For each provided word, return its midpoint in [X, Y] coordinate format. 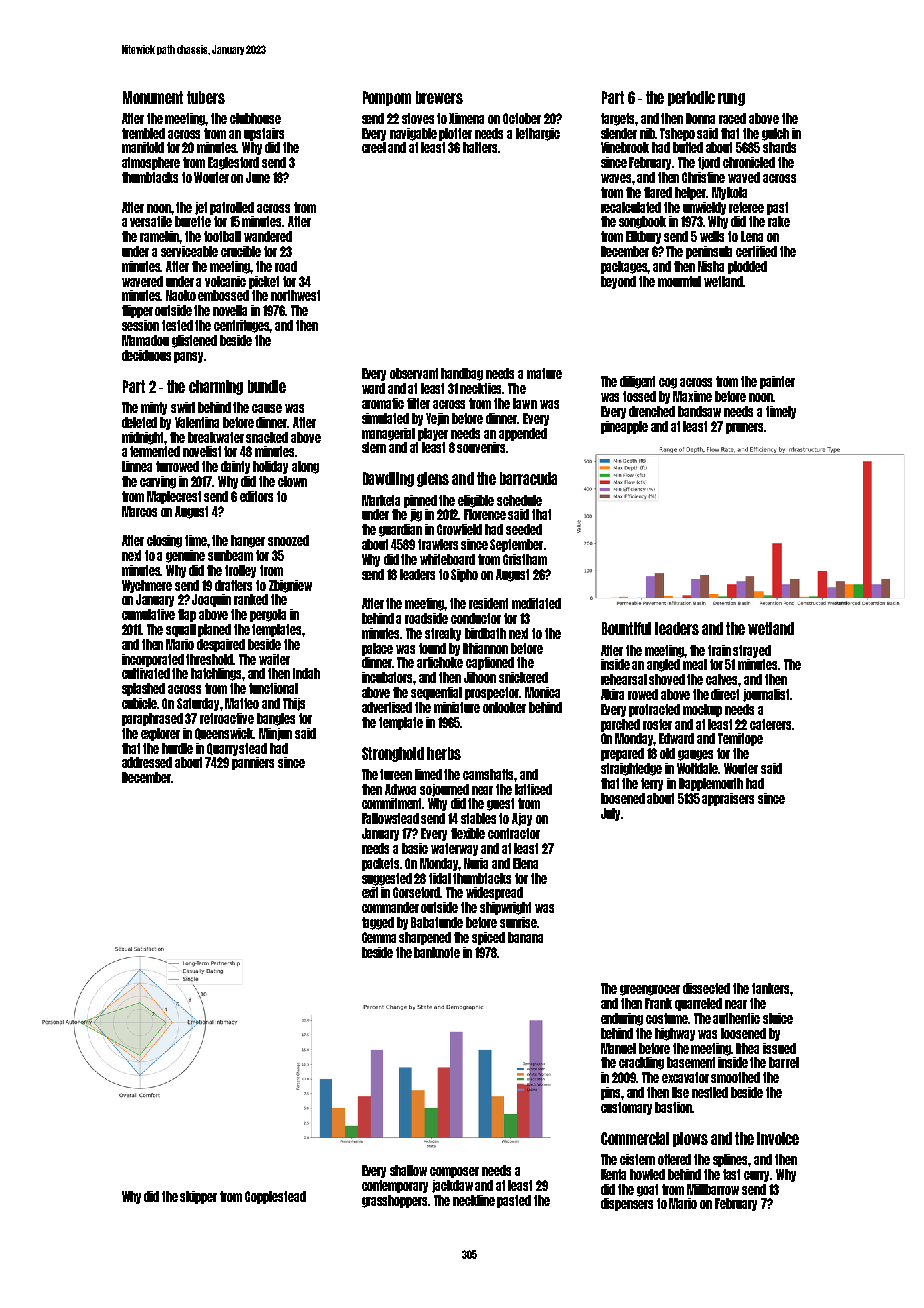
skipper [198, 1197]
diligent [637, 382]
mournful [679, 281]
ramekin [160, 236]
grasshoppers [395, 1201]
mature [544, 373]
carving [158, 482]
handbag [462, 374]
